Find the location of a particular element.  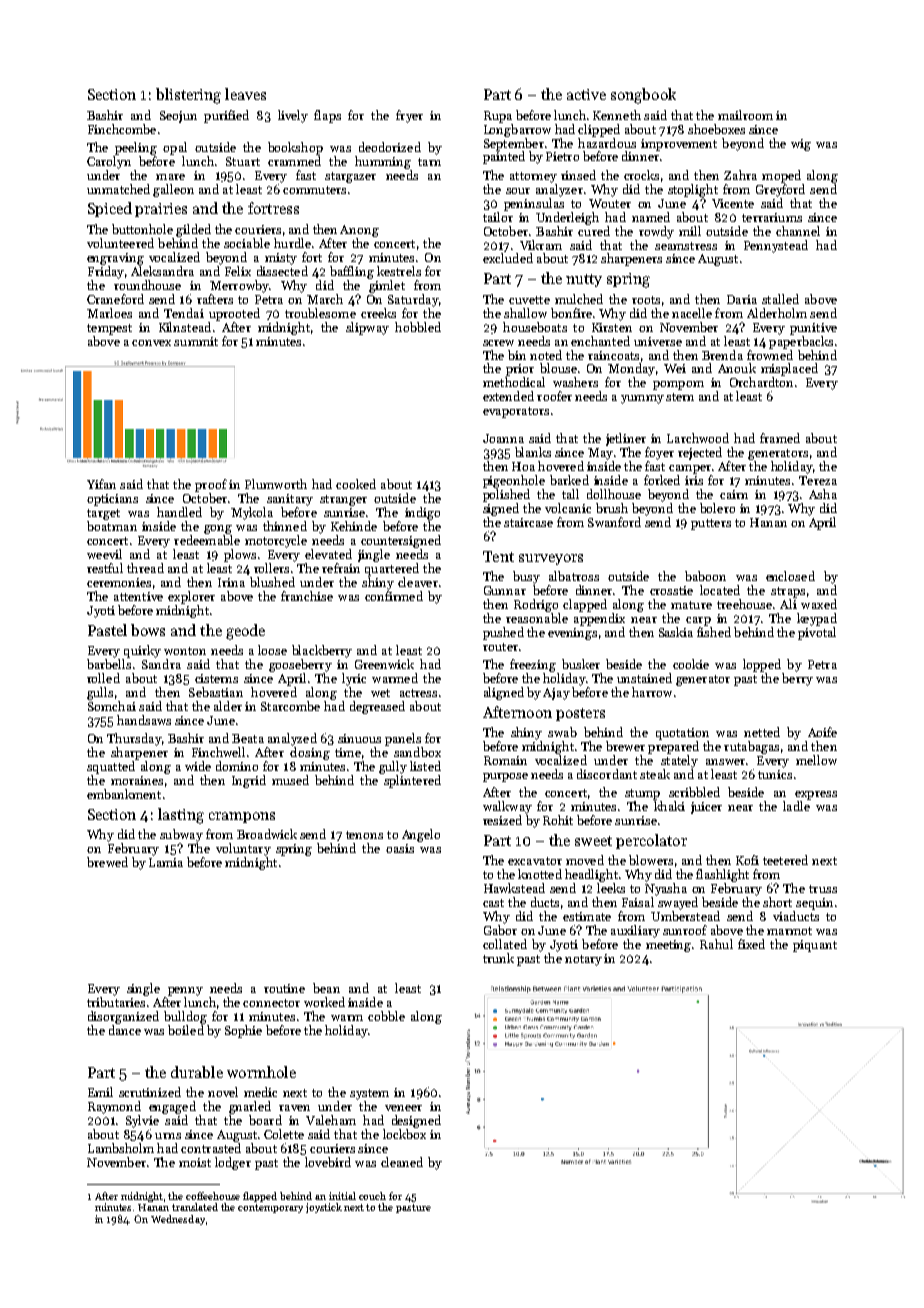

netted is located at coordinates (762, 732).
